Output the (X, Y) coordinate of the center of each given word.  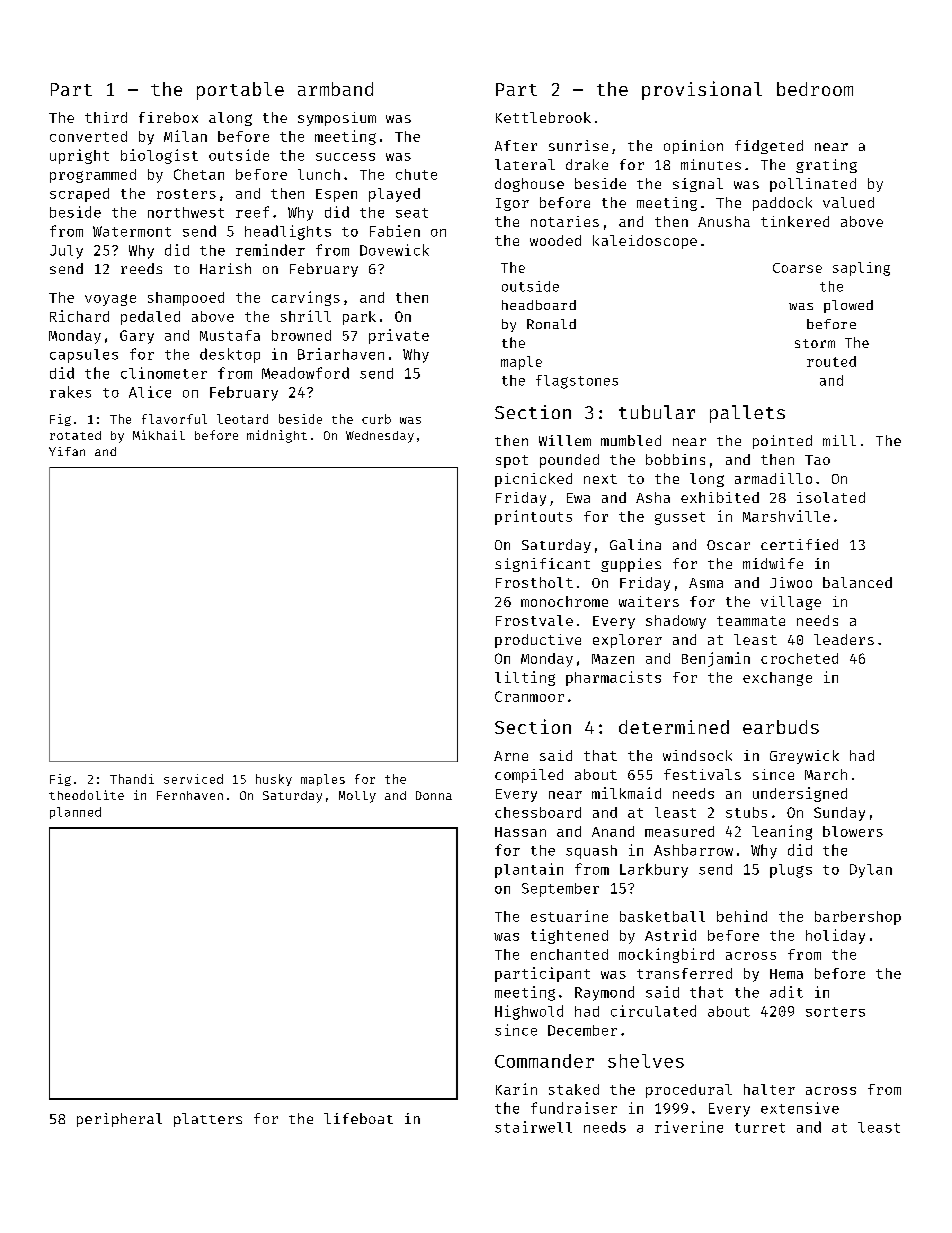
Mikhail (159, 435)
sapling (861, 269)
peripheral (119, 1120)
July (66, 252)
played (394, 195)
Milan (185, 136)
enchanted (569, 954)
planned (75, 813)
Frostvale (534, 620)
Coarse (797, 268)
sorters (835, 1012)
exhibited (720, 497)
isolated (831, 497)
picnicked (533, 480)
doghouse (529, 185)
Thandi (132, 779)
